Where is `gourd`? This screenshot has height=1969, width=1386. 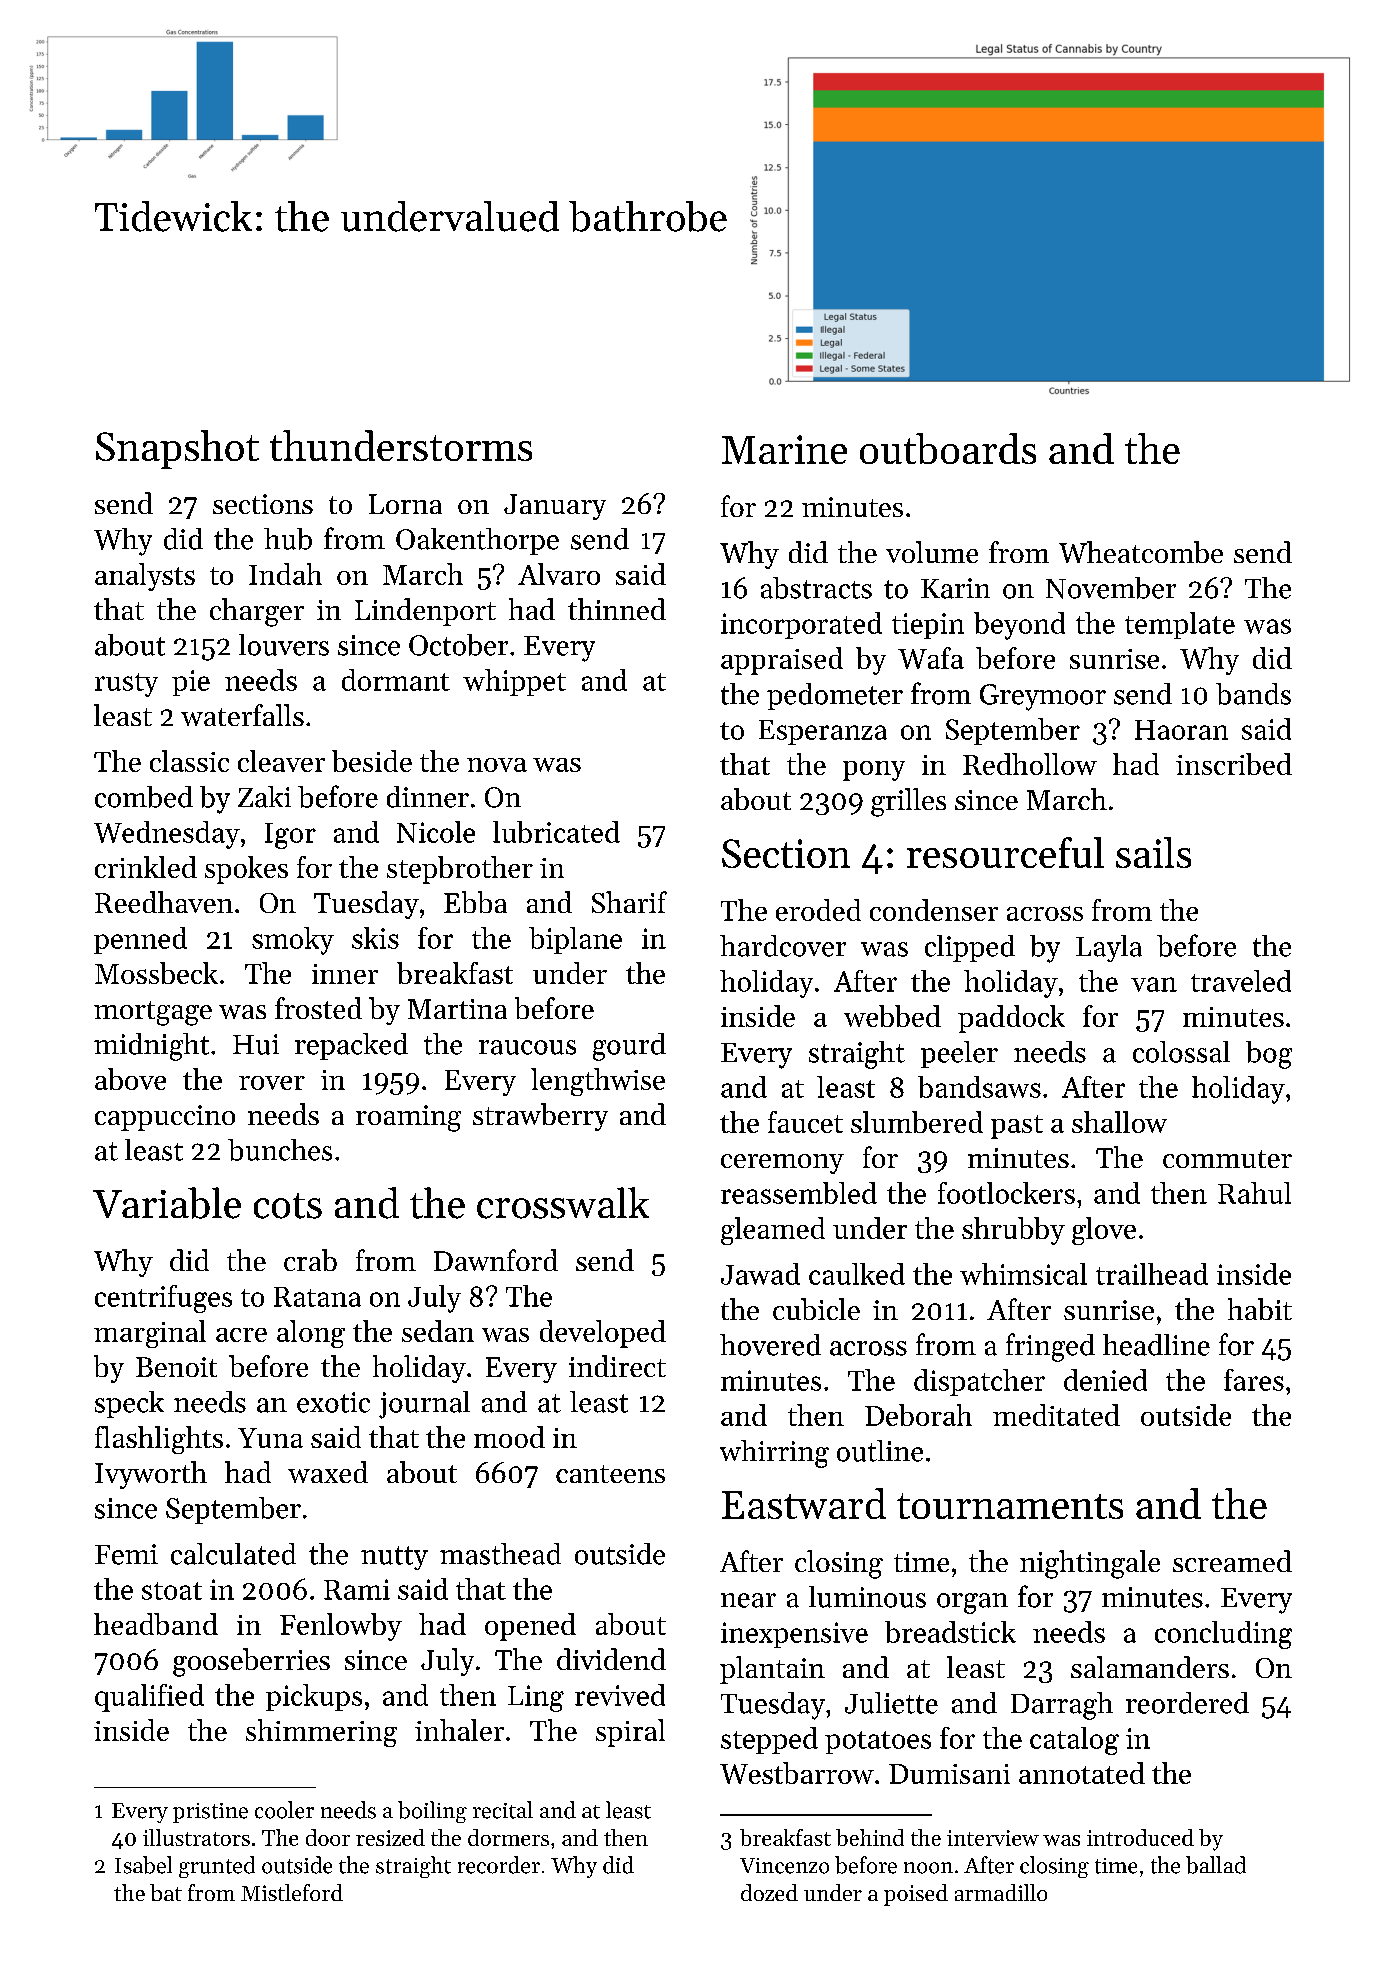
gourd is located at coordinates (629, 1047).
